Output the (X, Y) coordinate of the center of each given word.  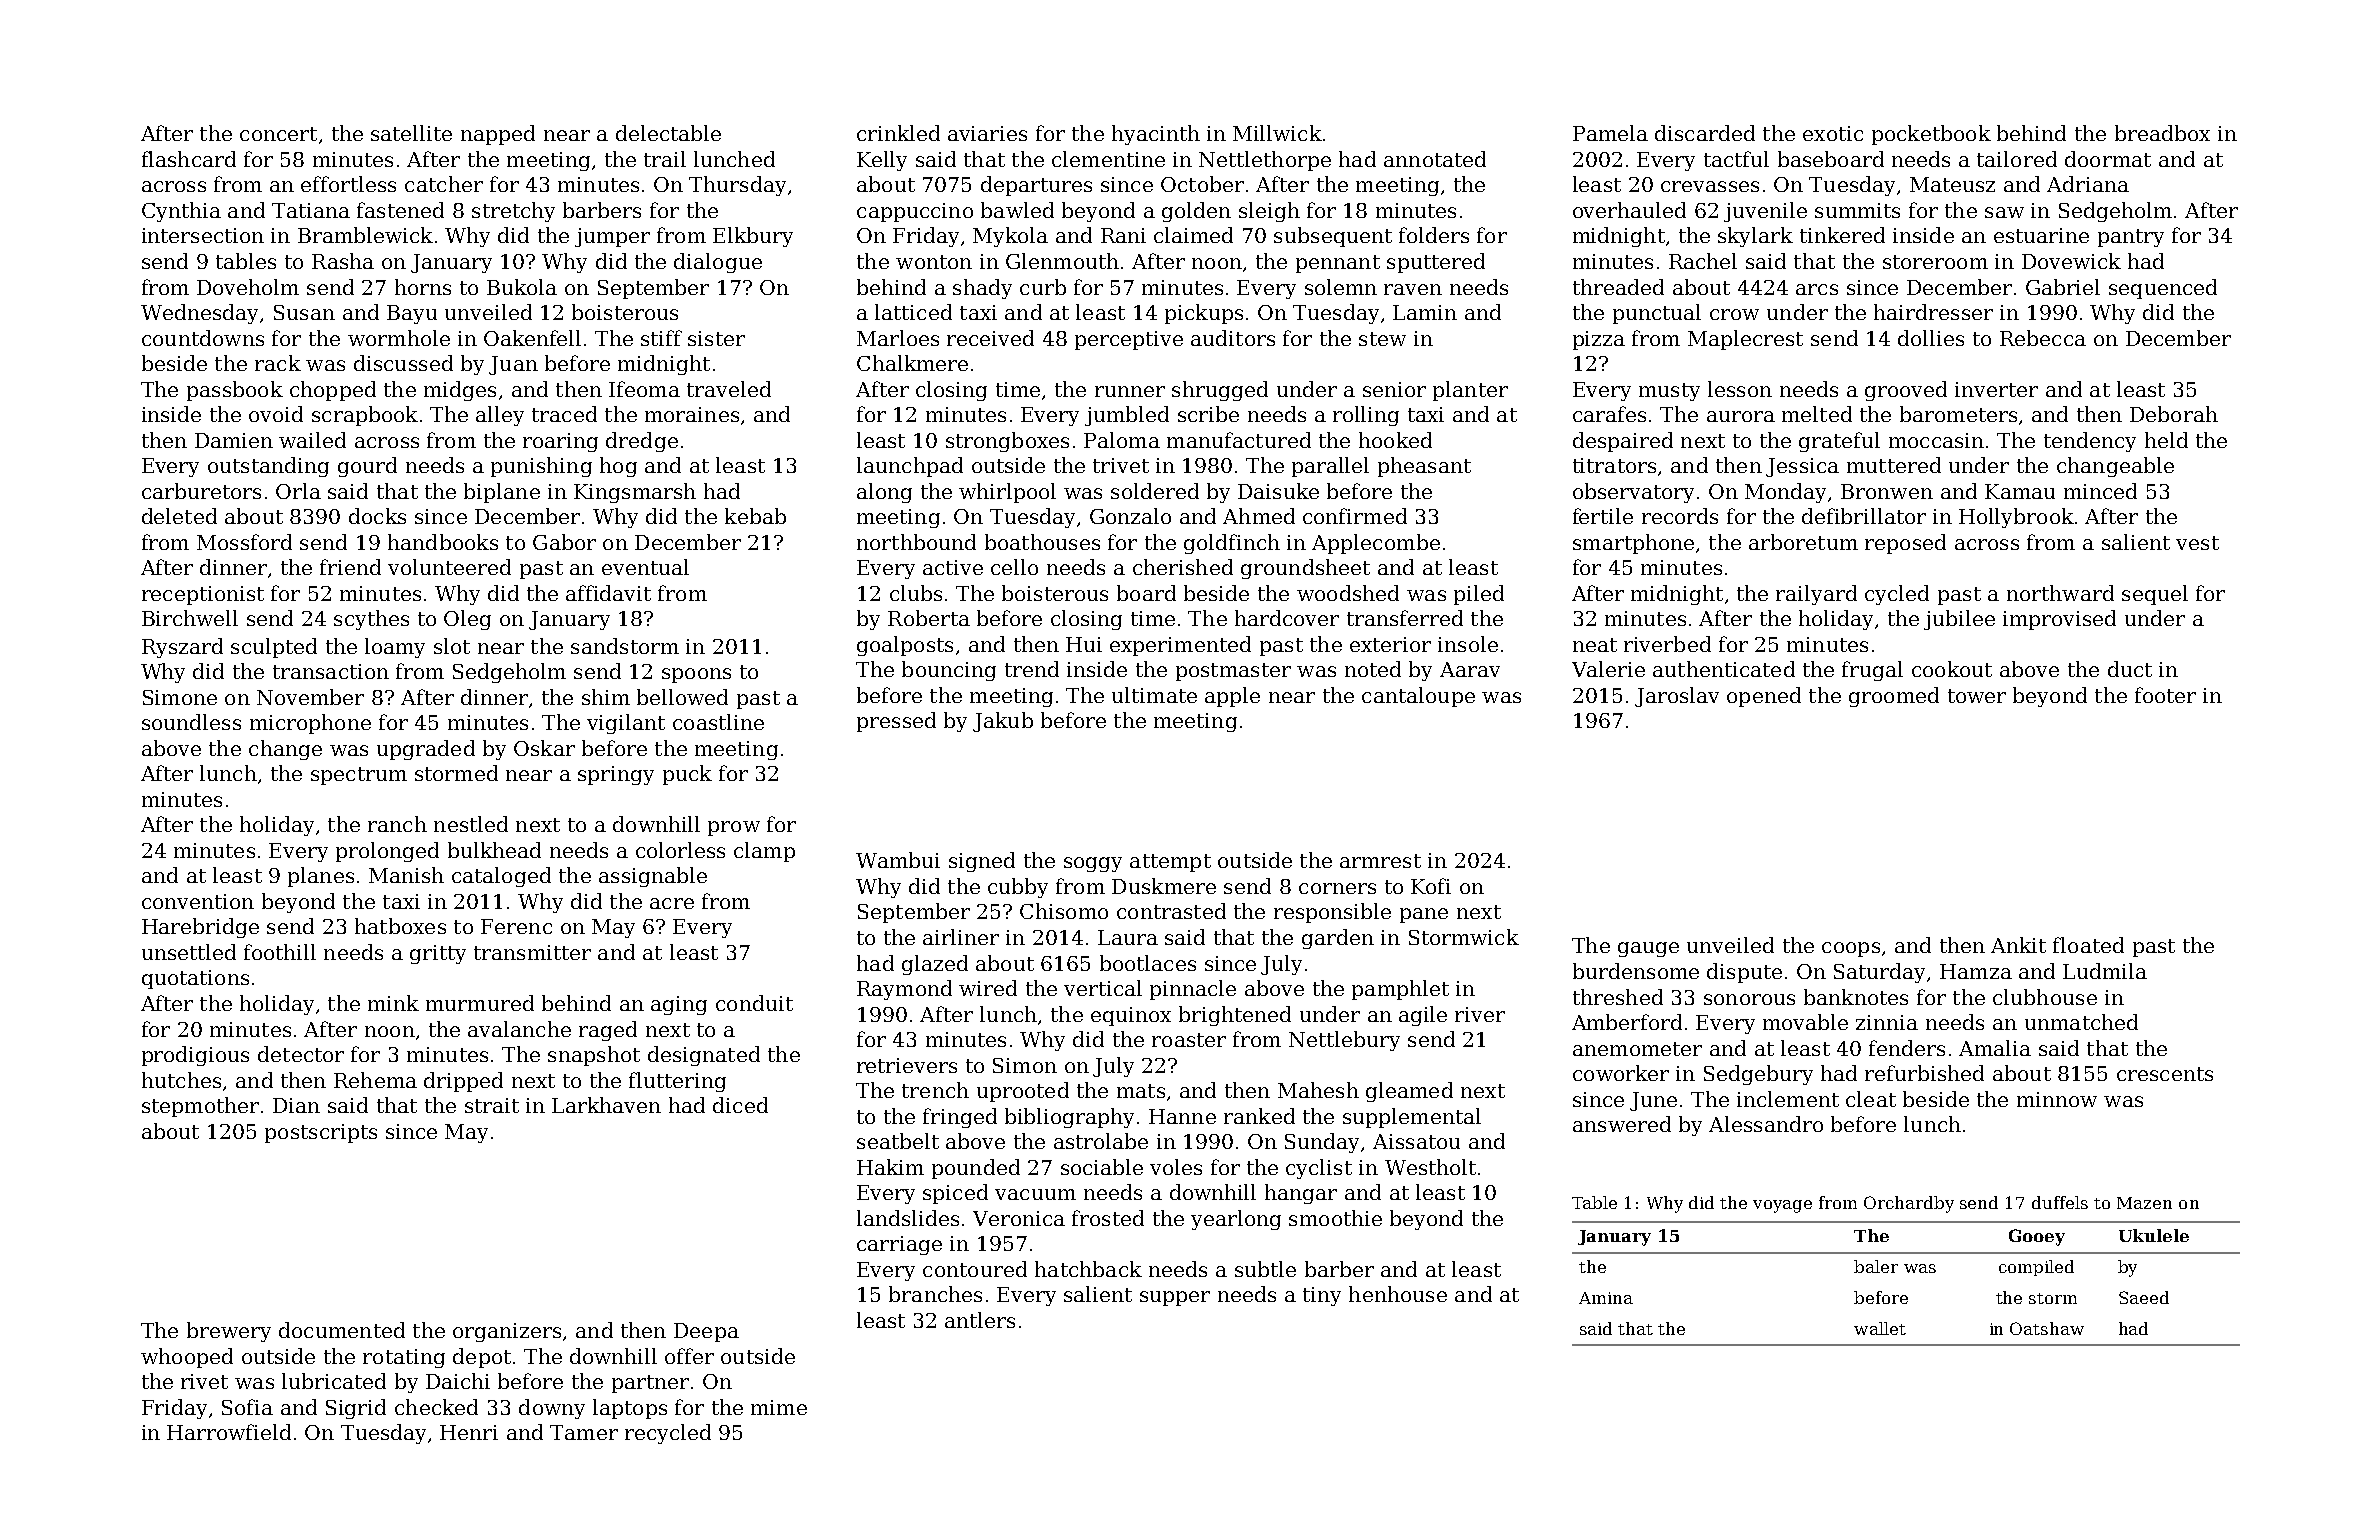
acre (672, 903)
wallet (1880, 1328)
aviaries (987, 133)
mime (779, 1407)
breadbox (2162, 133)
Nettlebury (1344, 1041)
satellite (411, 133)
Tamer (584, 1432)
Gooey (2037, 1237)
